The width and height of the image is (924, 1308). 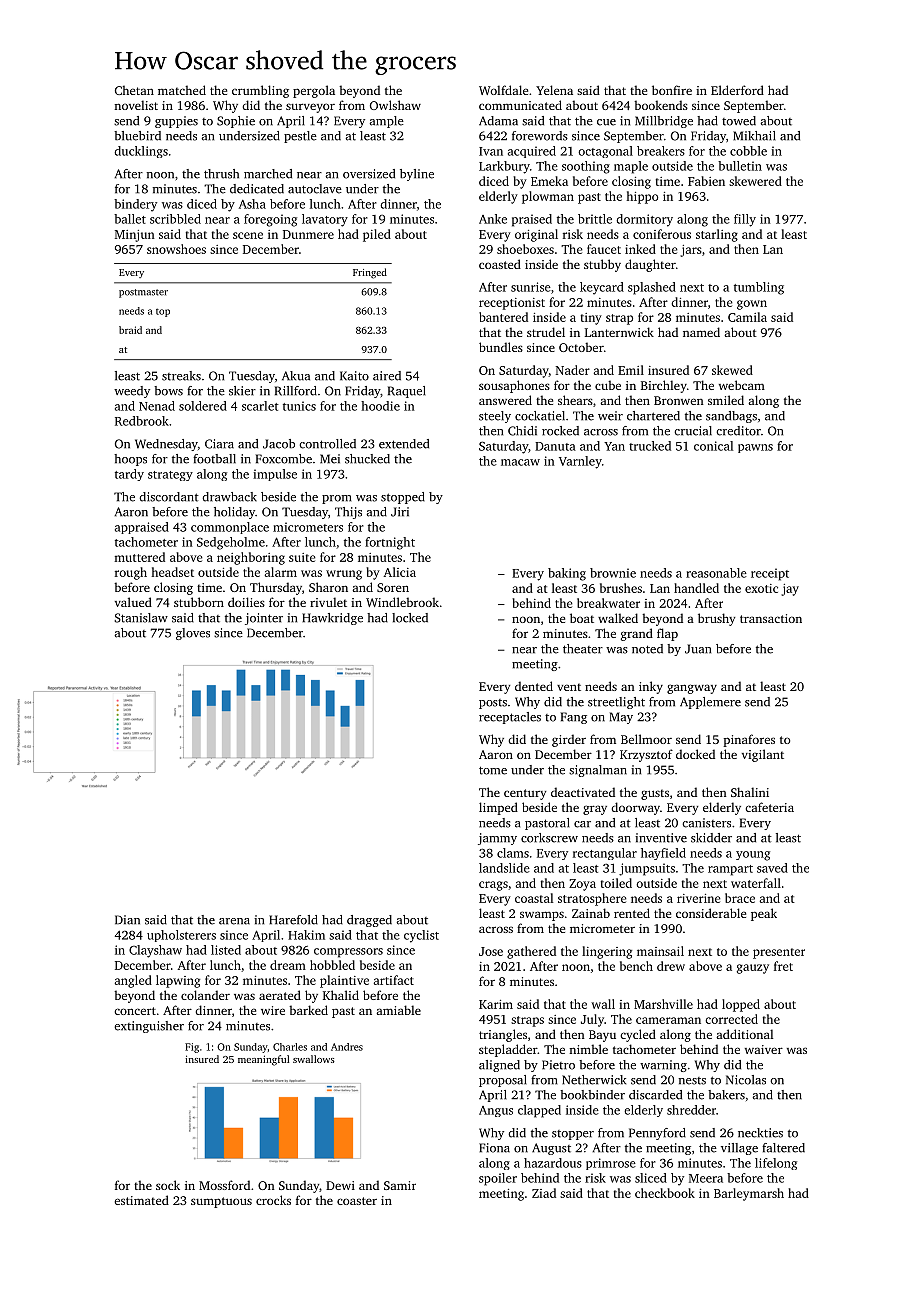 I want to click on rough, so click(x=131, y=573).
